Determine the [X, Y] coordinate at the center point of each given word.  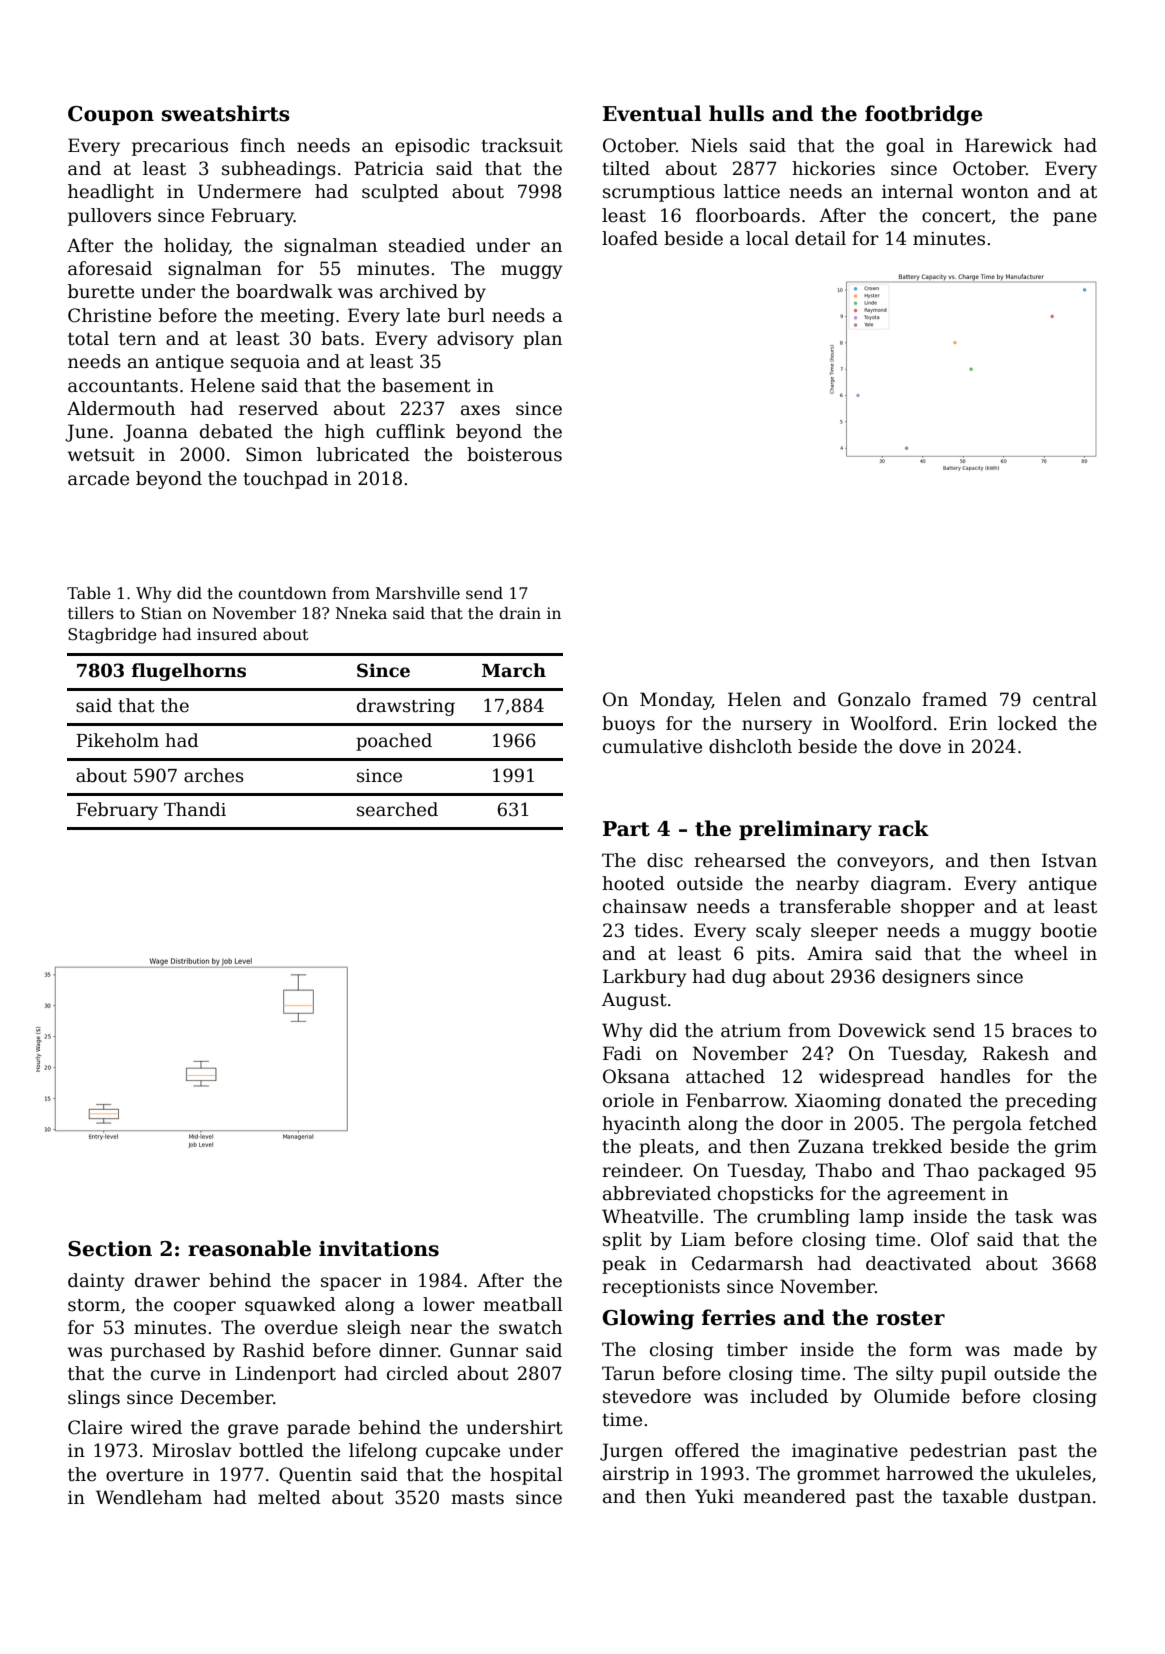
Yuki [714, 1496]
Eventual [652, 113]
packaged [1021, 1172]
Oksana [636, 1076]
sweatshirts [226, 113]
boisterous [514, 454]
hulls [736, 113]
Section [110, 1249]
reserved [278, 408]
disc [665, 860]
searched [397, 809]
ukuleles [1053, 1473]
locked [1027, 723]
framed [954, 699]
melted [289, 1497]
